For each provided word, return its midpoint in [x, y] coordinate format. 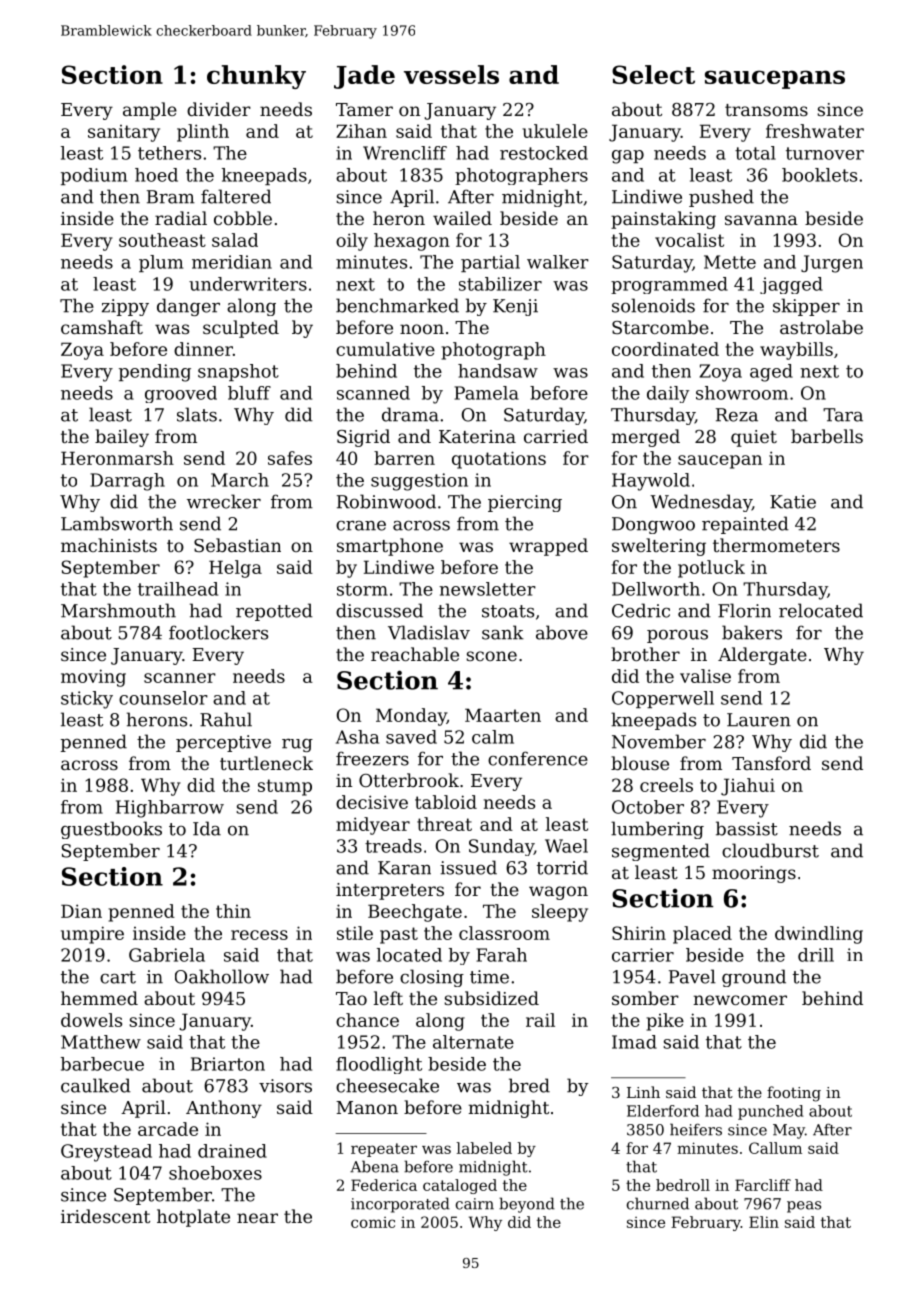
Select [653, 74]
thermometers [776, 545]
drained [232, 1151]
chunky [256, 77]
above [562, 632]
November [659, 741]
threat [444, 824]
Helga [235, 569]
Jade [364, 77]
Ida [207, 828]
